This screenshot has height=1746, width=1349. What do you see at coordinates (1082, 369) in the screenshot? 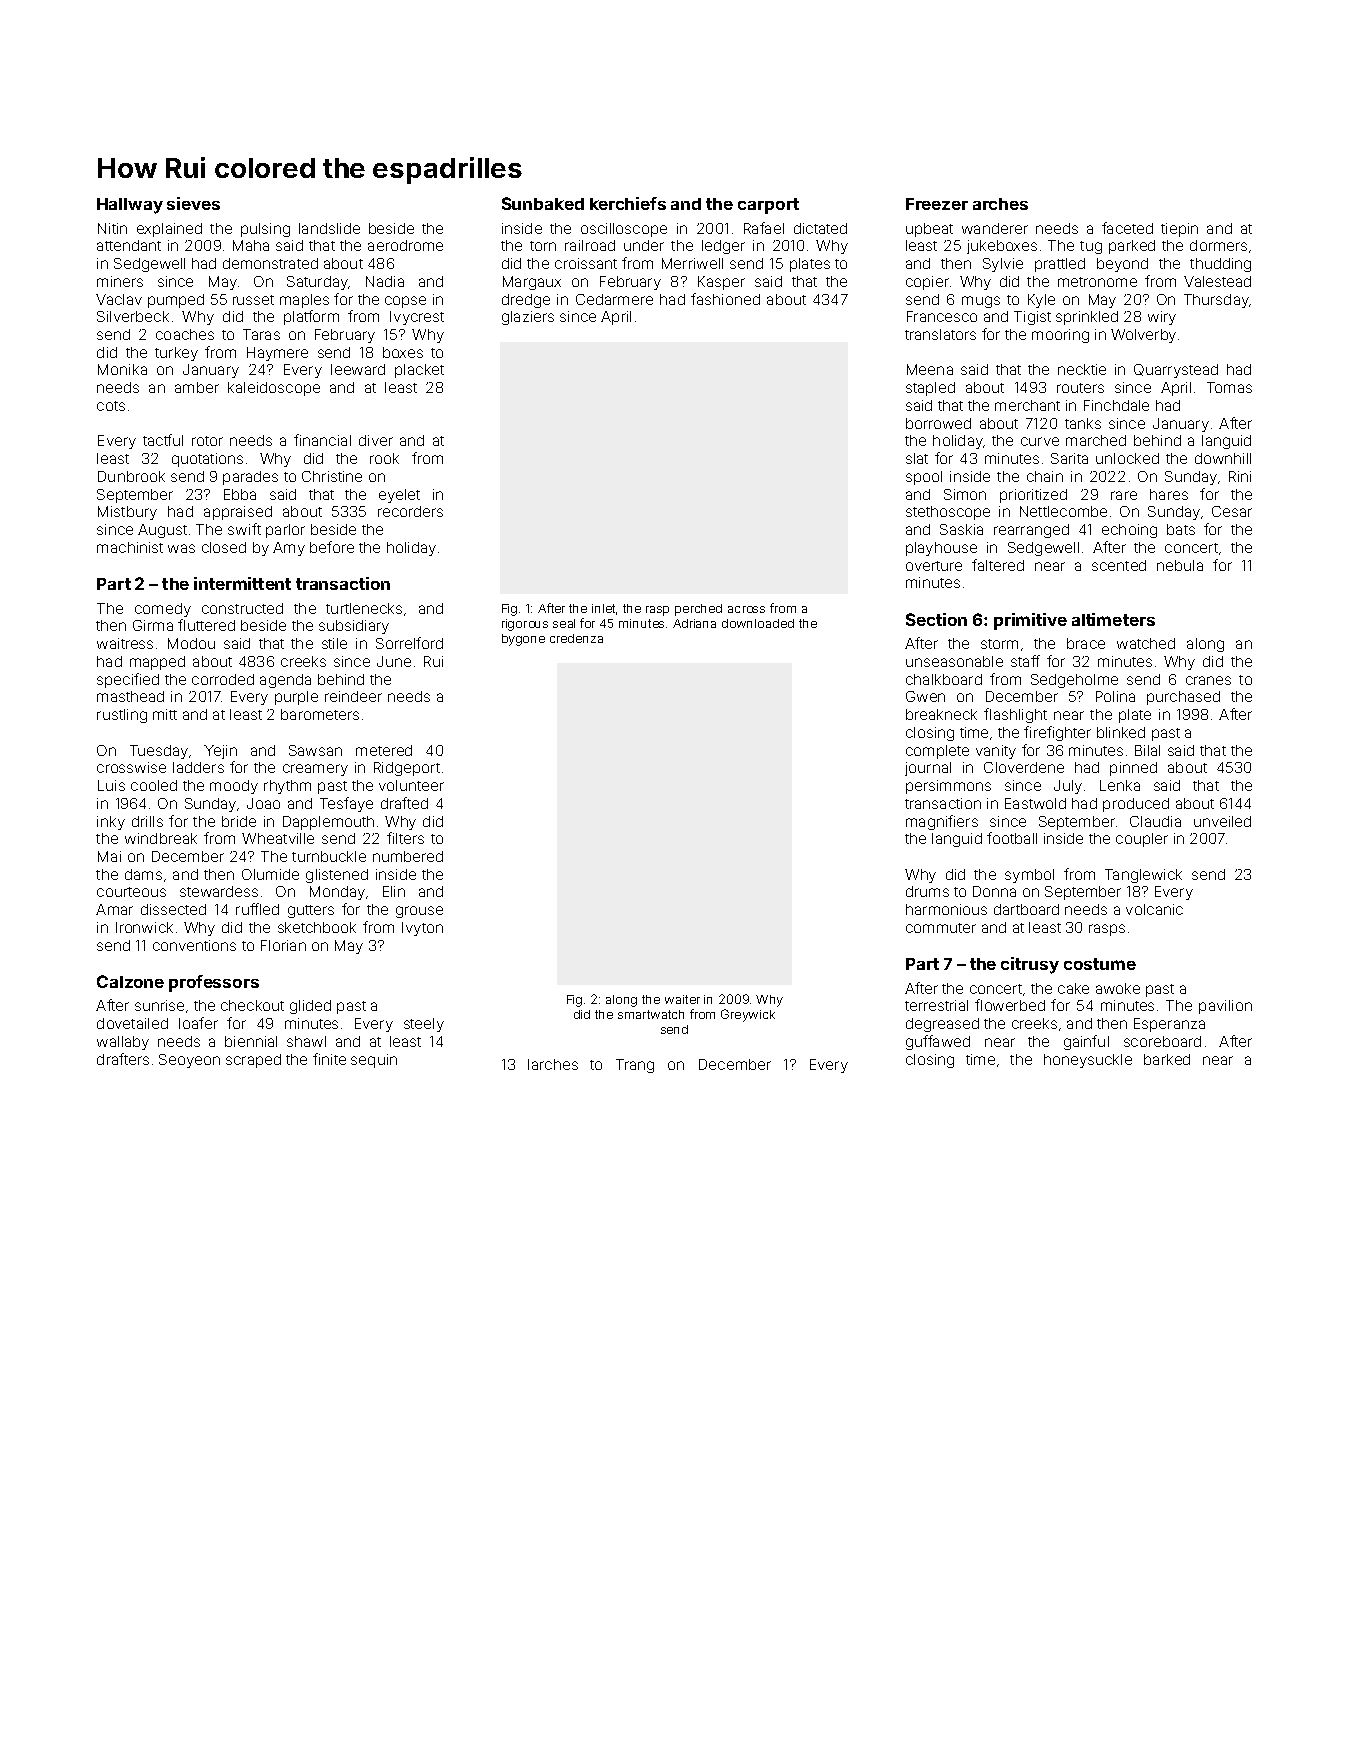
I see `necktie` at bounding box center [1082, 369].
